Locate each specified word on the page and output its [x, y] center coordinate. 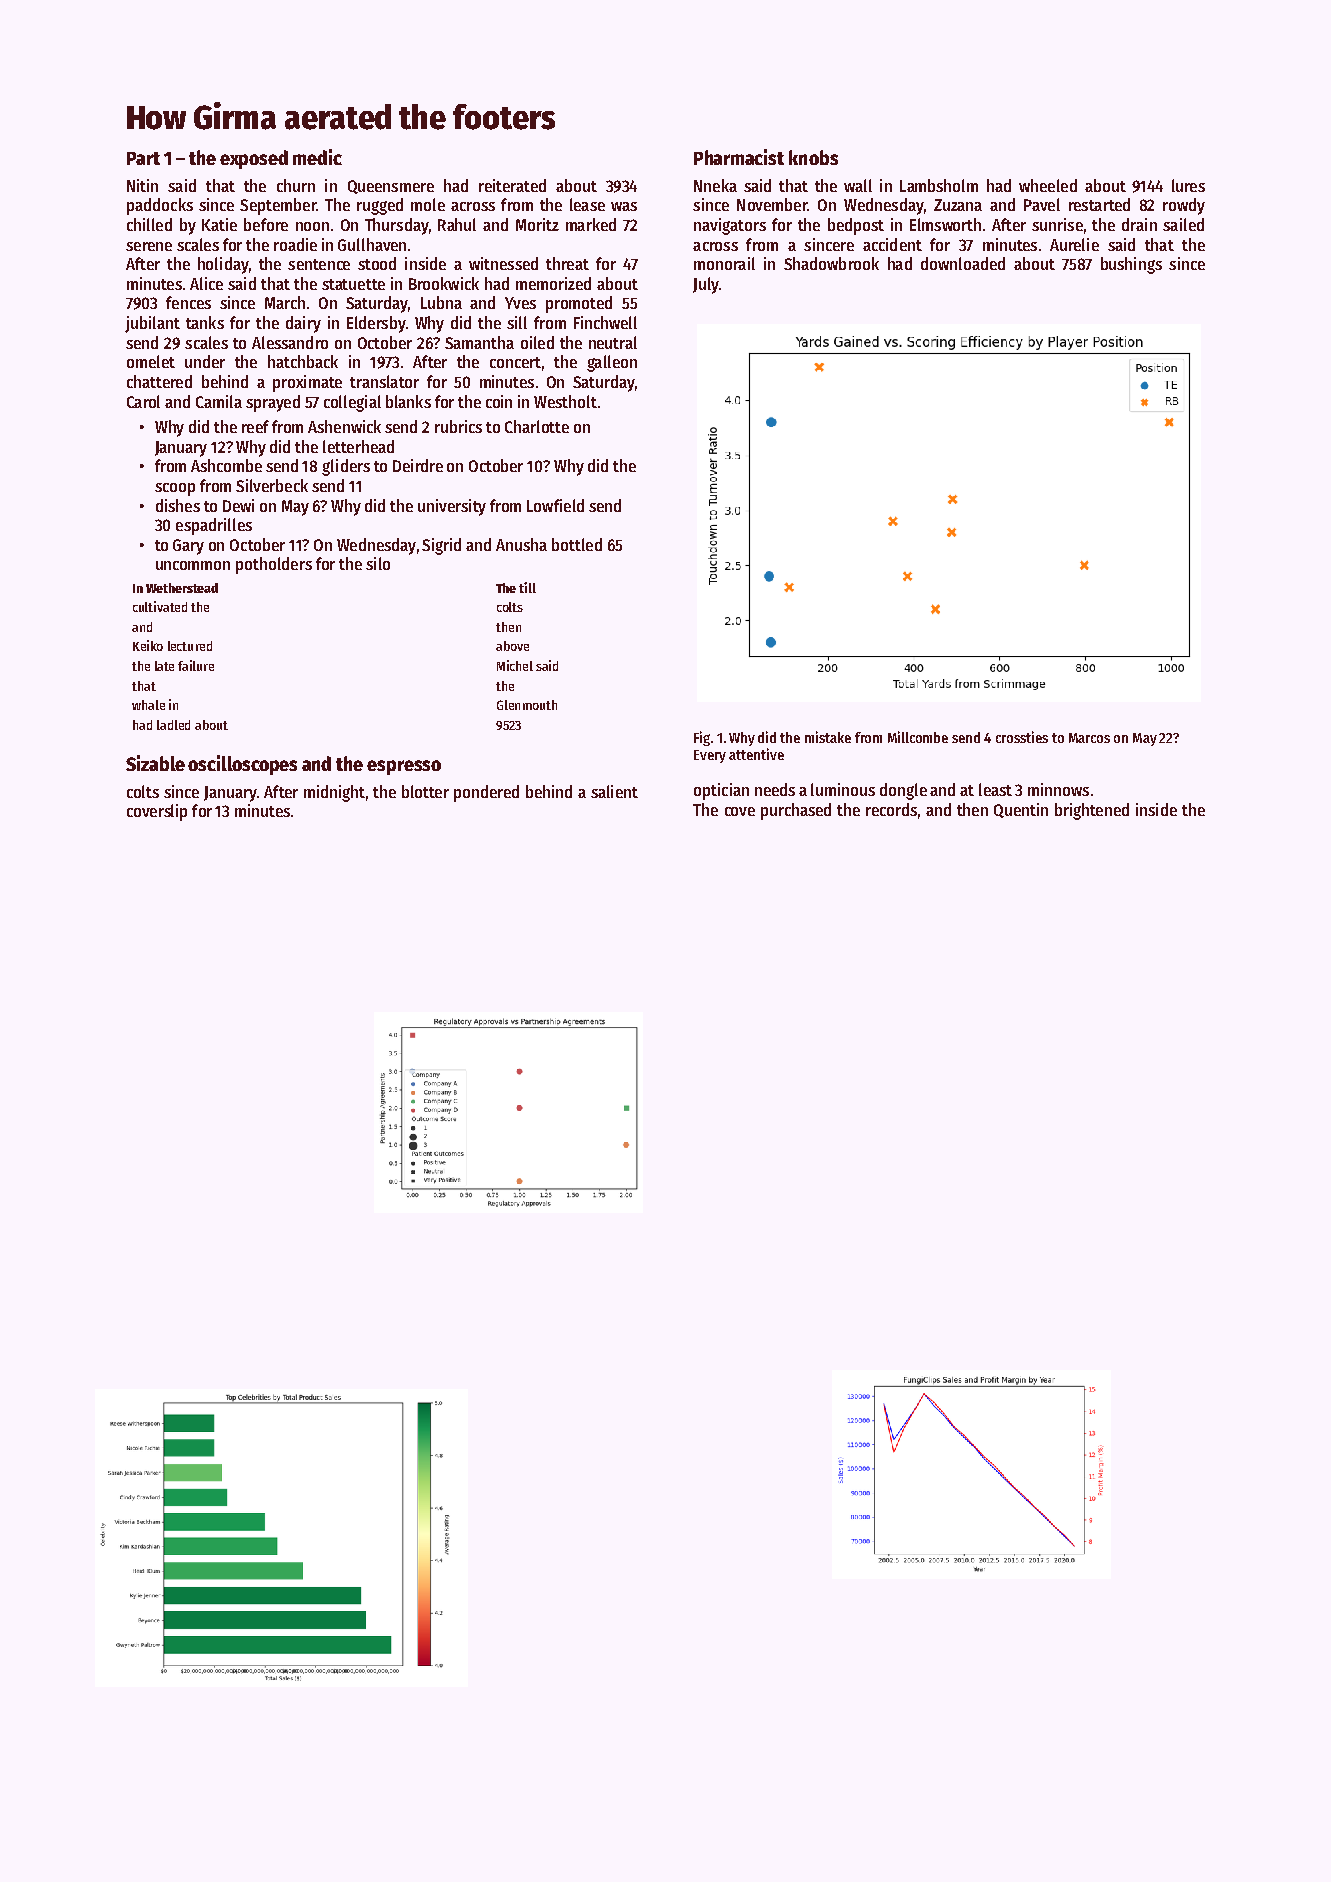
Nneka [715, 185]
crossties [1022, 737]
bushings [1131, 265]
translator [384, 381]
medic [317, 157]
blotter [425, 791]
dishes [178, 505]
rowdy [1184, 206]
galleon [612, 363]
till [527, 587]
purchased [796, 811]
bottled [577, 544]
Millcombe [918, 737]
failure [196, 665]
